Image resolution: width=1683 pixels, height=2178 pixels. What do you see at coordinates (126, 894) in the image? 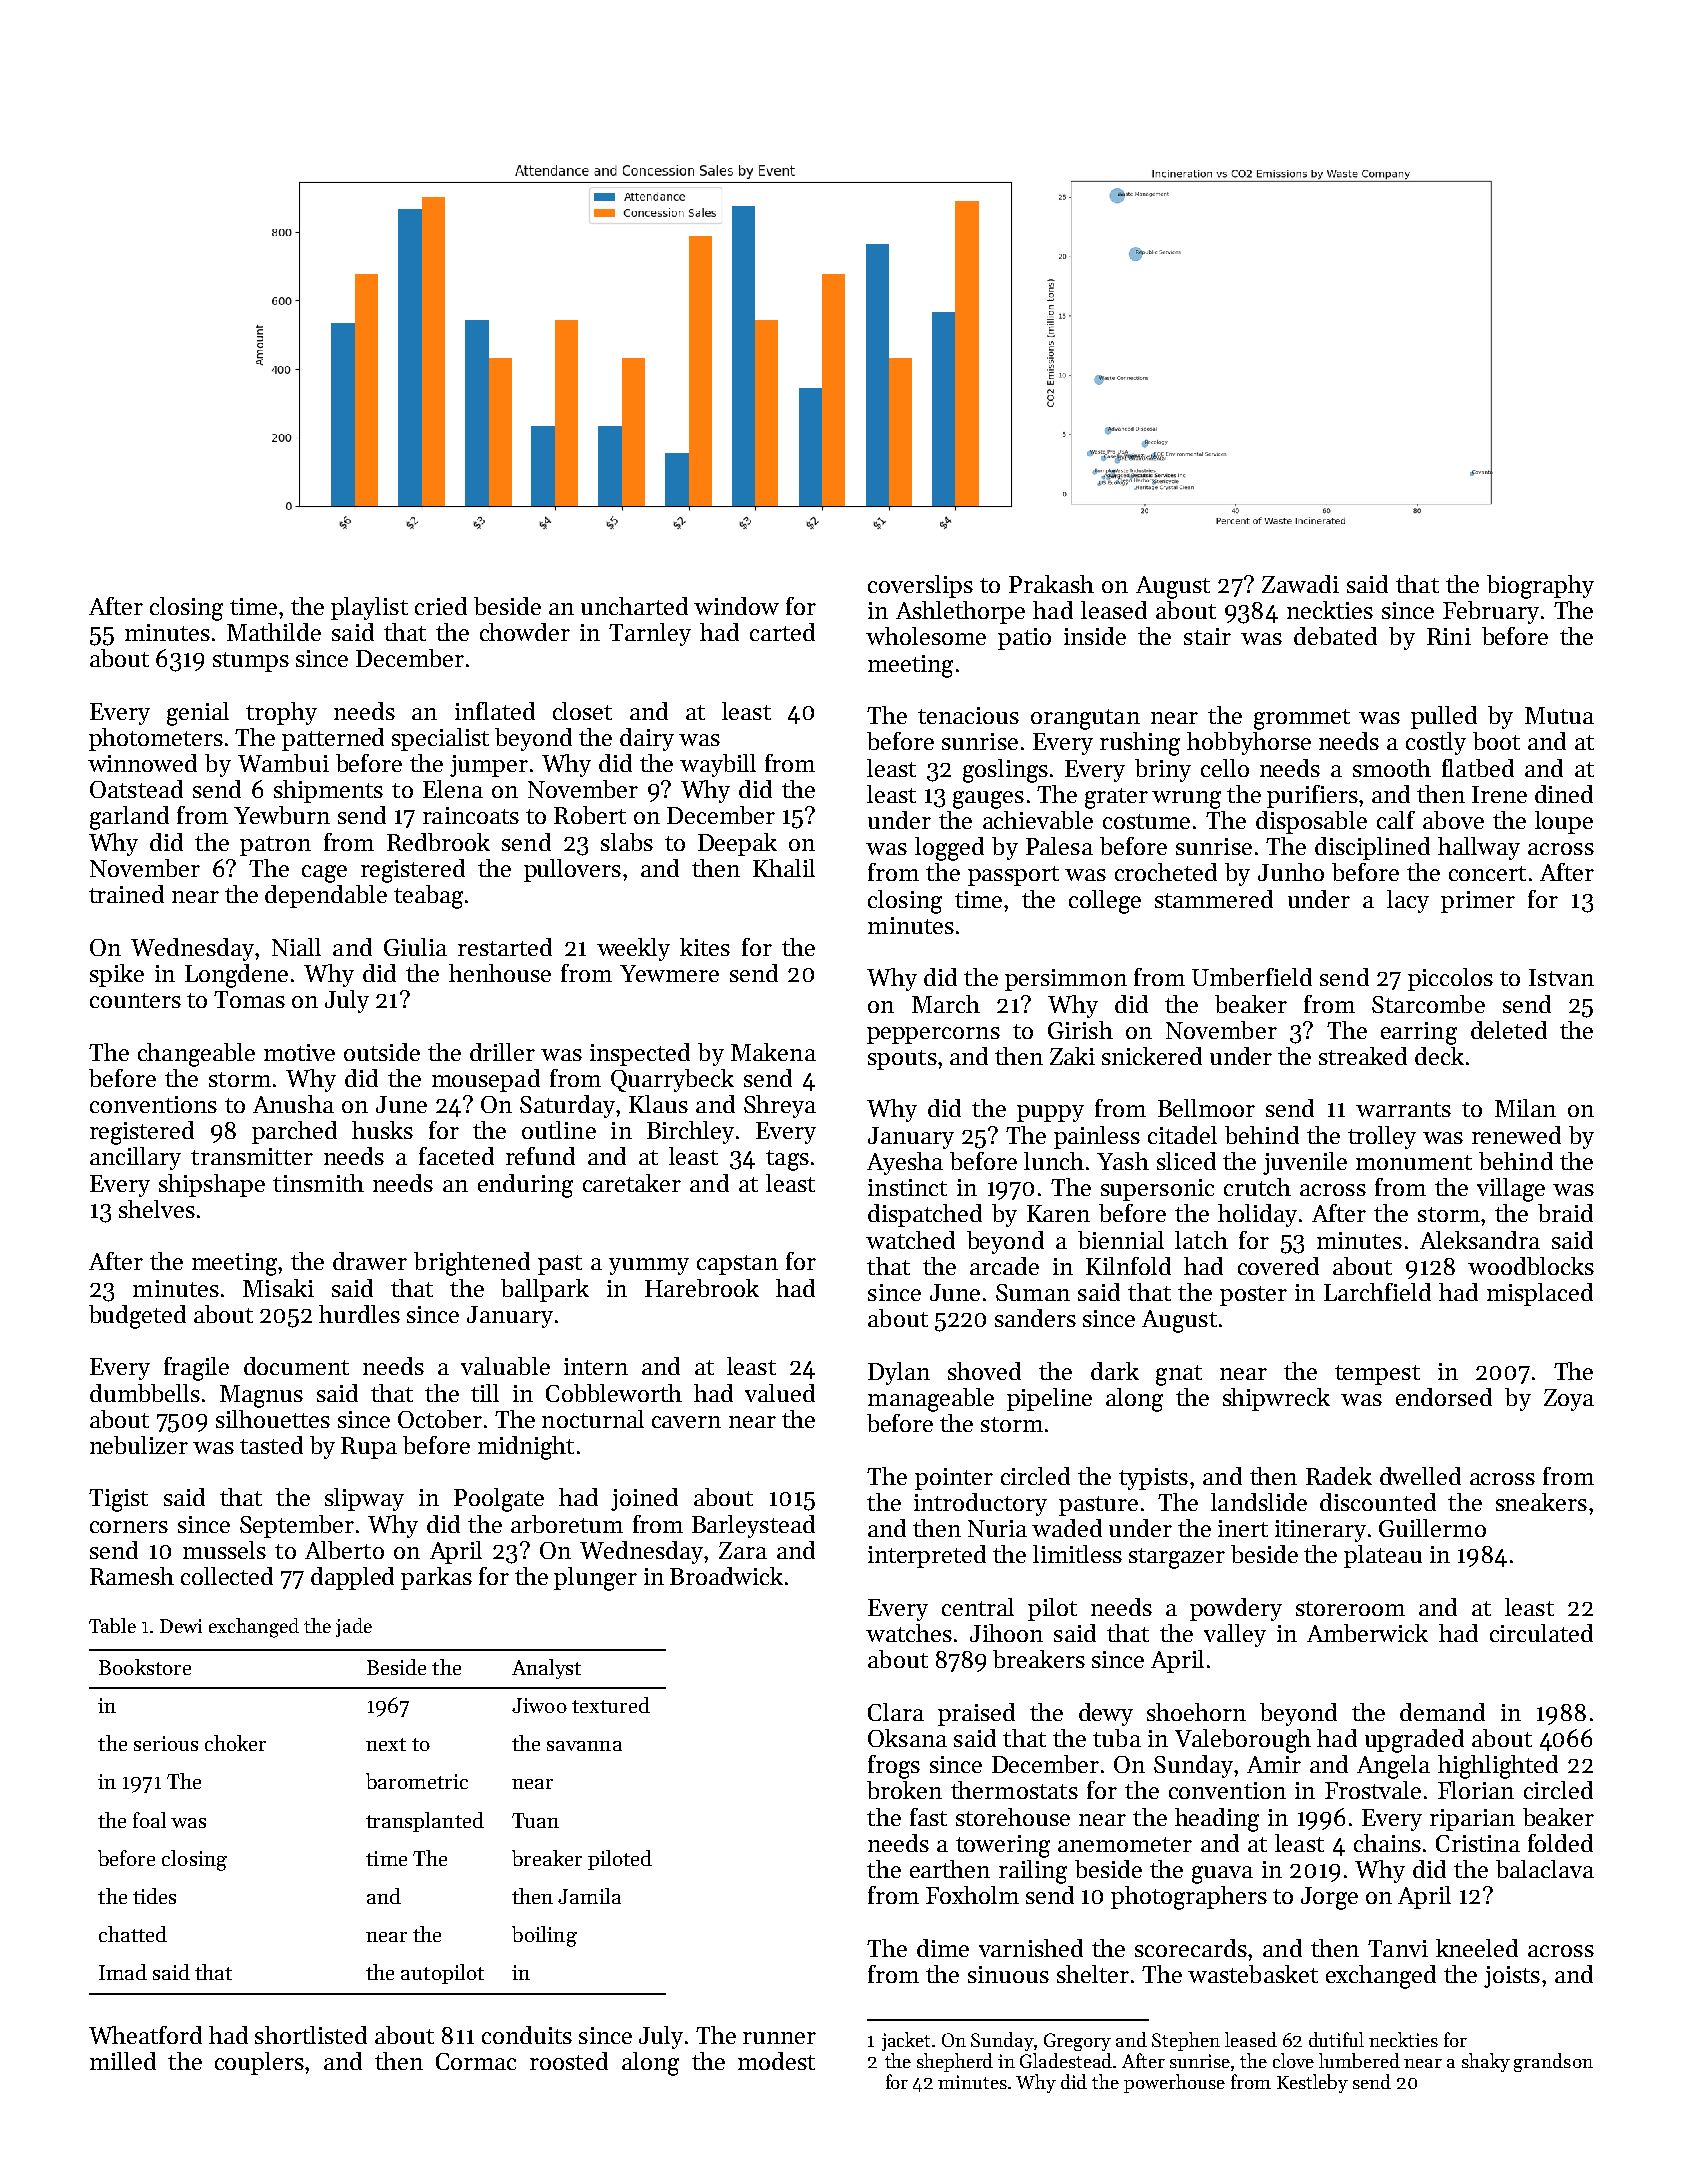
I see `trained` at bounding box center [126, 894].
